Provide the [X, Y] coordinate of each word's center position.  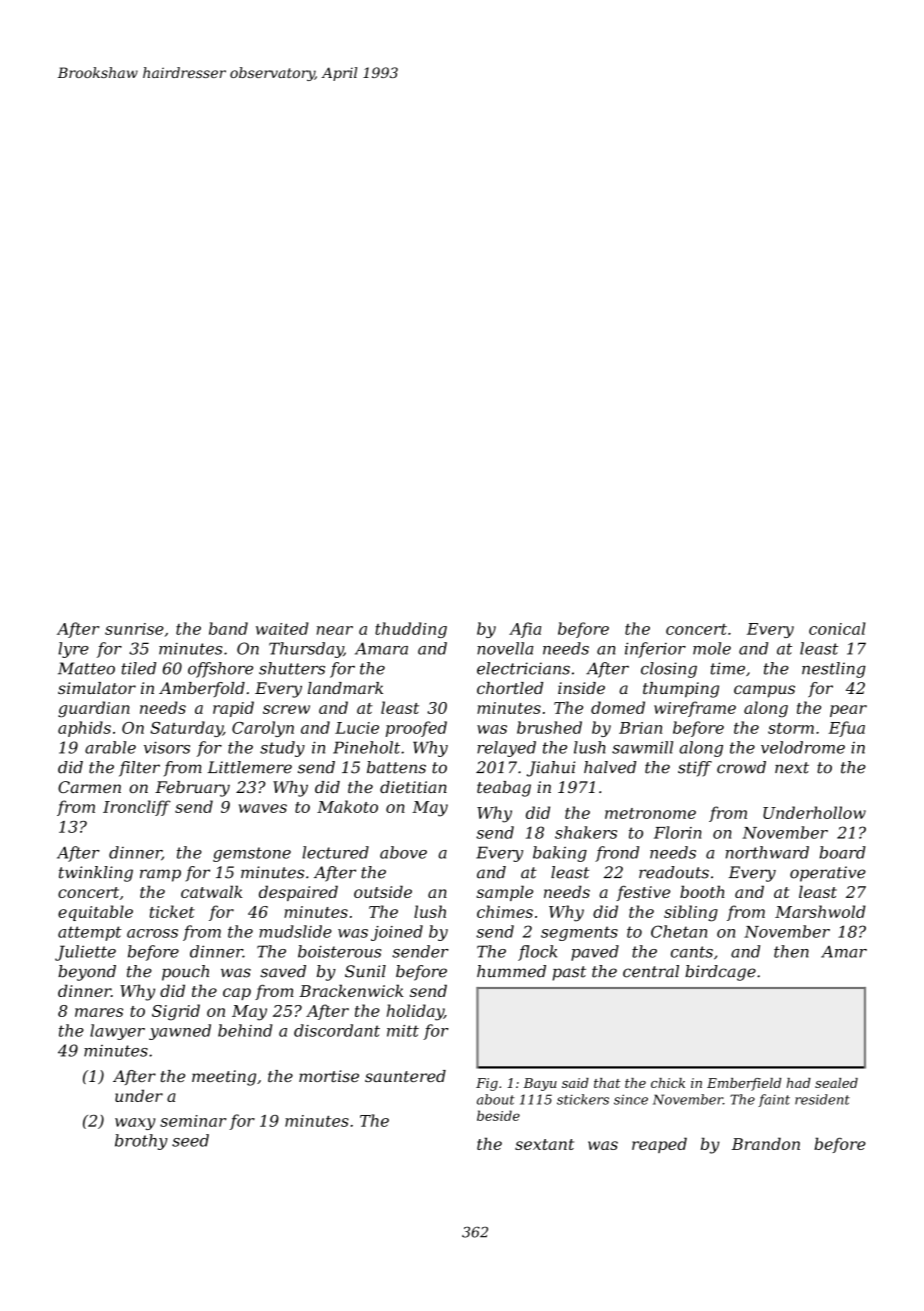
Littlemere [249, 767]
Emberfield [744, 1084]
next [792, 768]
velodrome [803, 747]
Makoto [347, 806]
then [791, 951]
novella [505, 648]
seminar [193, 1121]
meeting [224, 1078]
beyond [87, 973]
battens [396, 767]
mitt [403, 1031]
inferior [655, 650]
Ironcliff [137, 808]
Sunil [365, 971]
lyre [73, 650]
